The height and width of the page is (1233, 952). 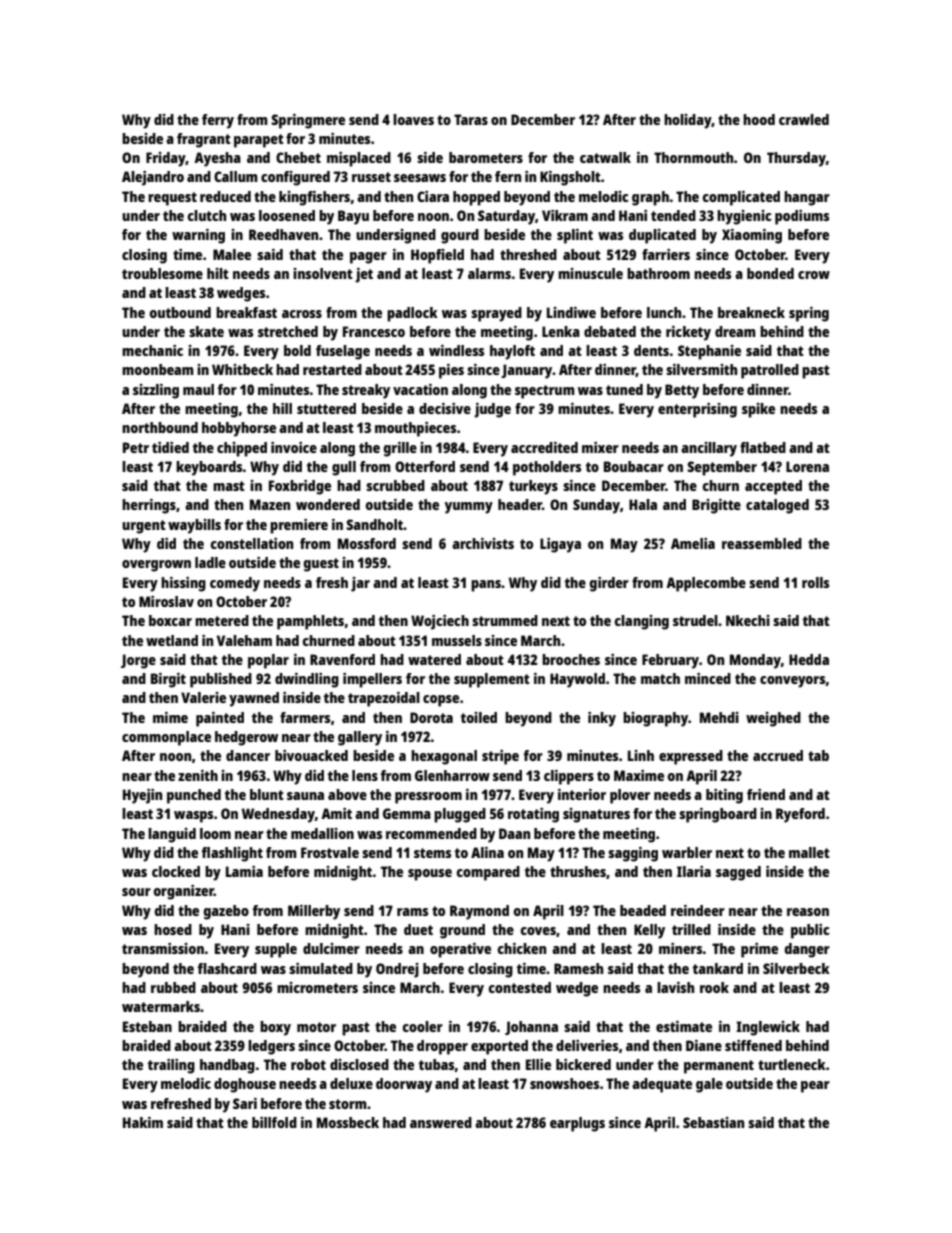 What do you see at coordinates (738, 873) in the page?
I see `sagged` at bounding box center [738, 873].
